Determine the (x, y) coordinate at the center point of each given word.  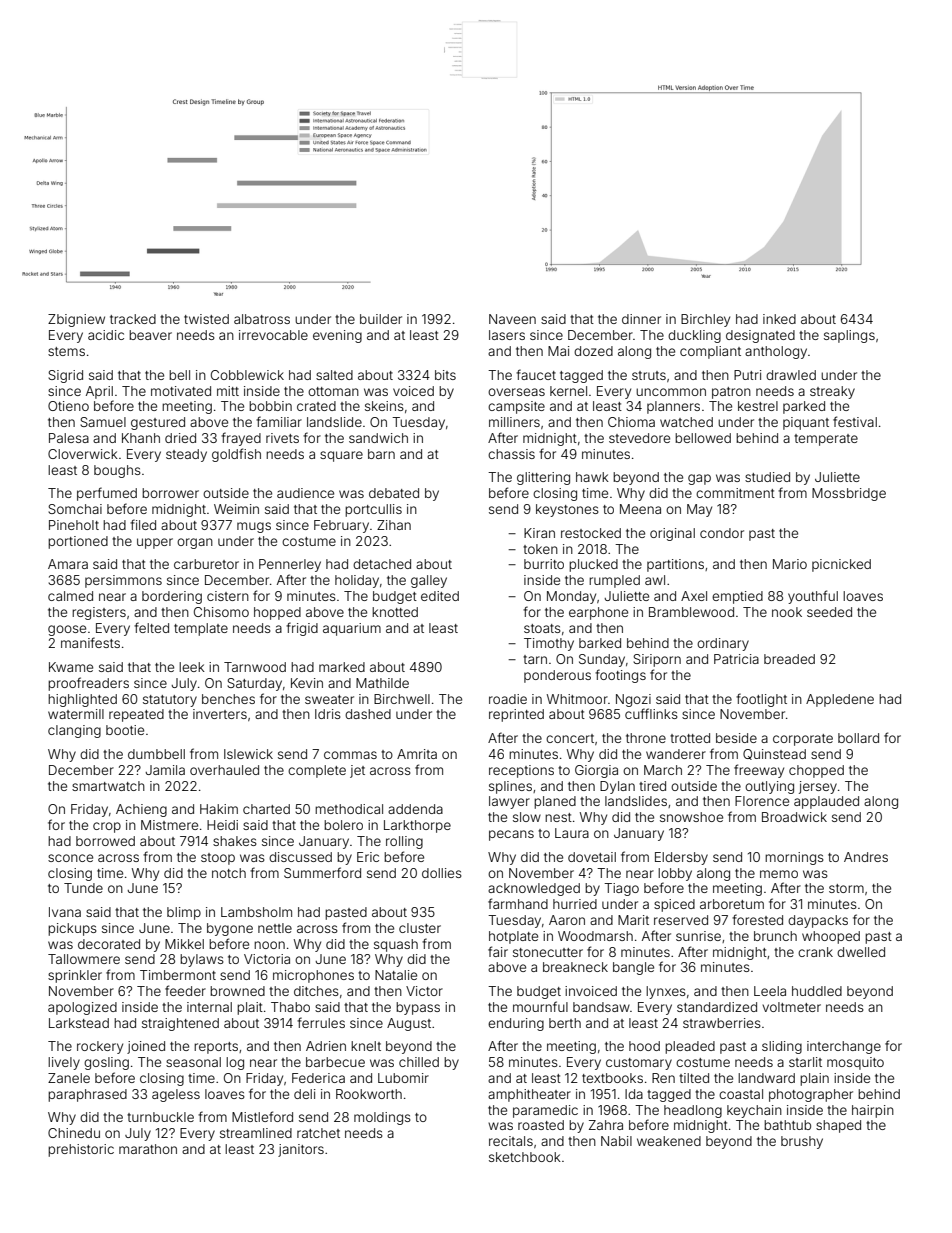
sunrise (698, 936)
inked (779, 319)
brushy (802, 1142)
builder (381, 319)
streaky (832, 392)
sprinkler (75, 976)
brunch (775, 936)
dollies (442, 873)
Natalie (396, 975)
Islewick (248, 754)
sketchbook (525, 1157)
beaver (150, 335)
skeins (384, 406)
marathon (148, 1149)
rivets (282, 438)
